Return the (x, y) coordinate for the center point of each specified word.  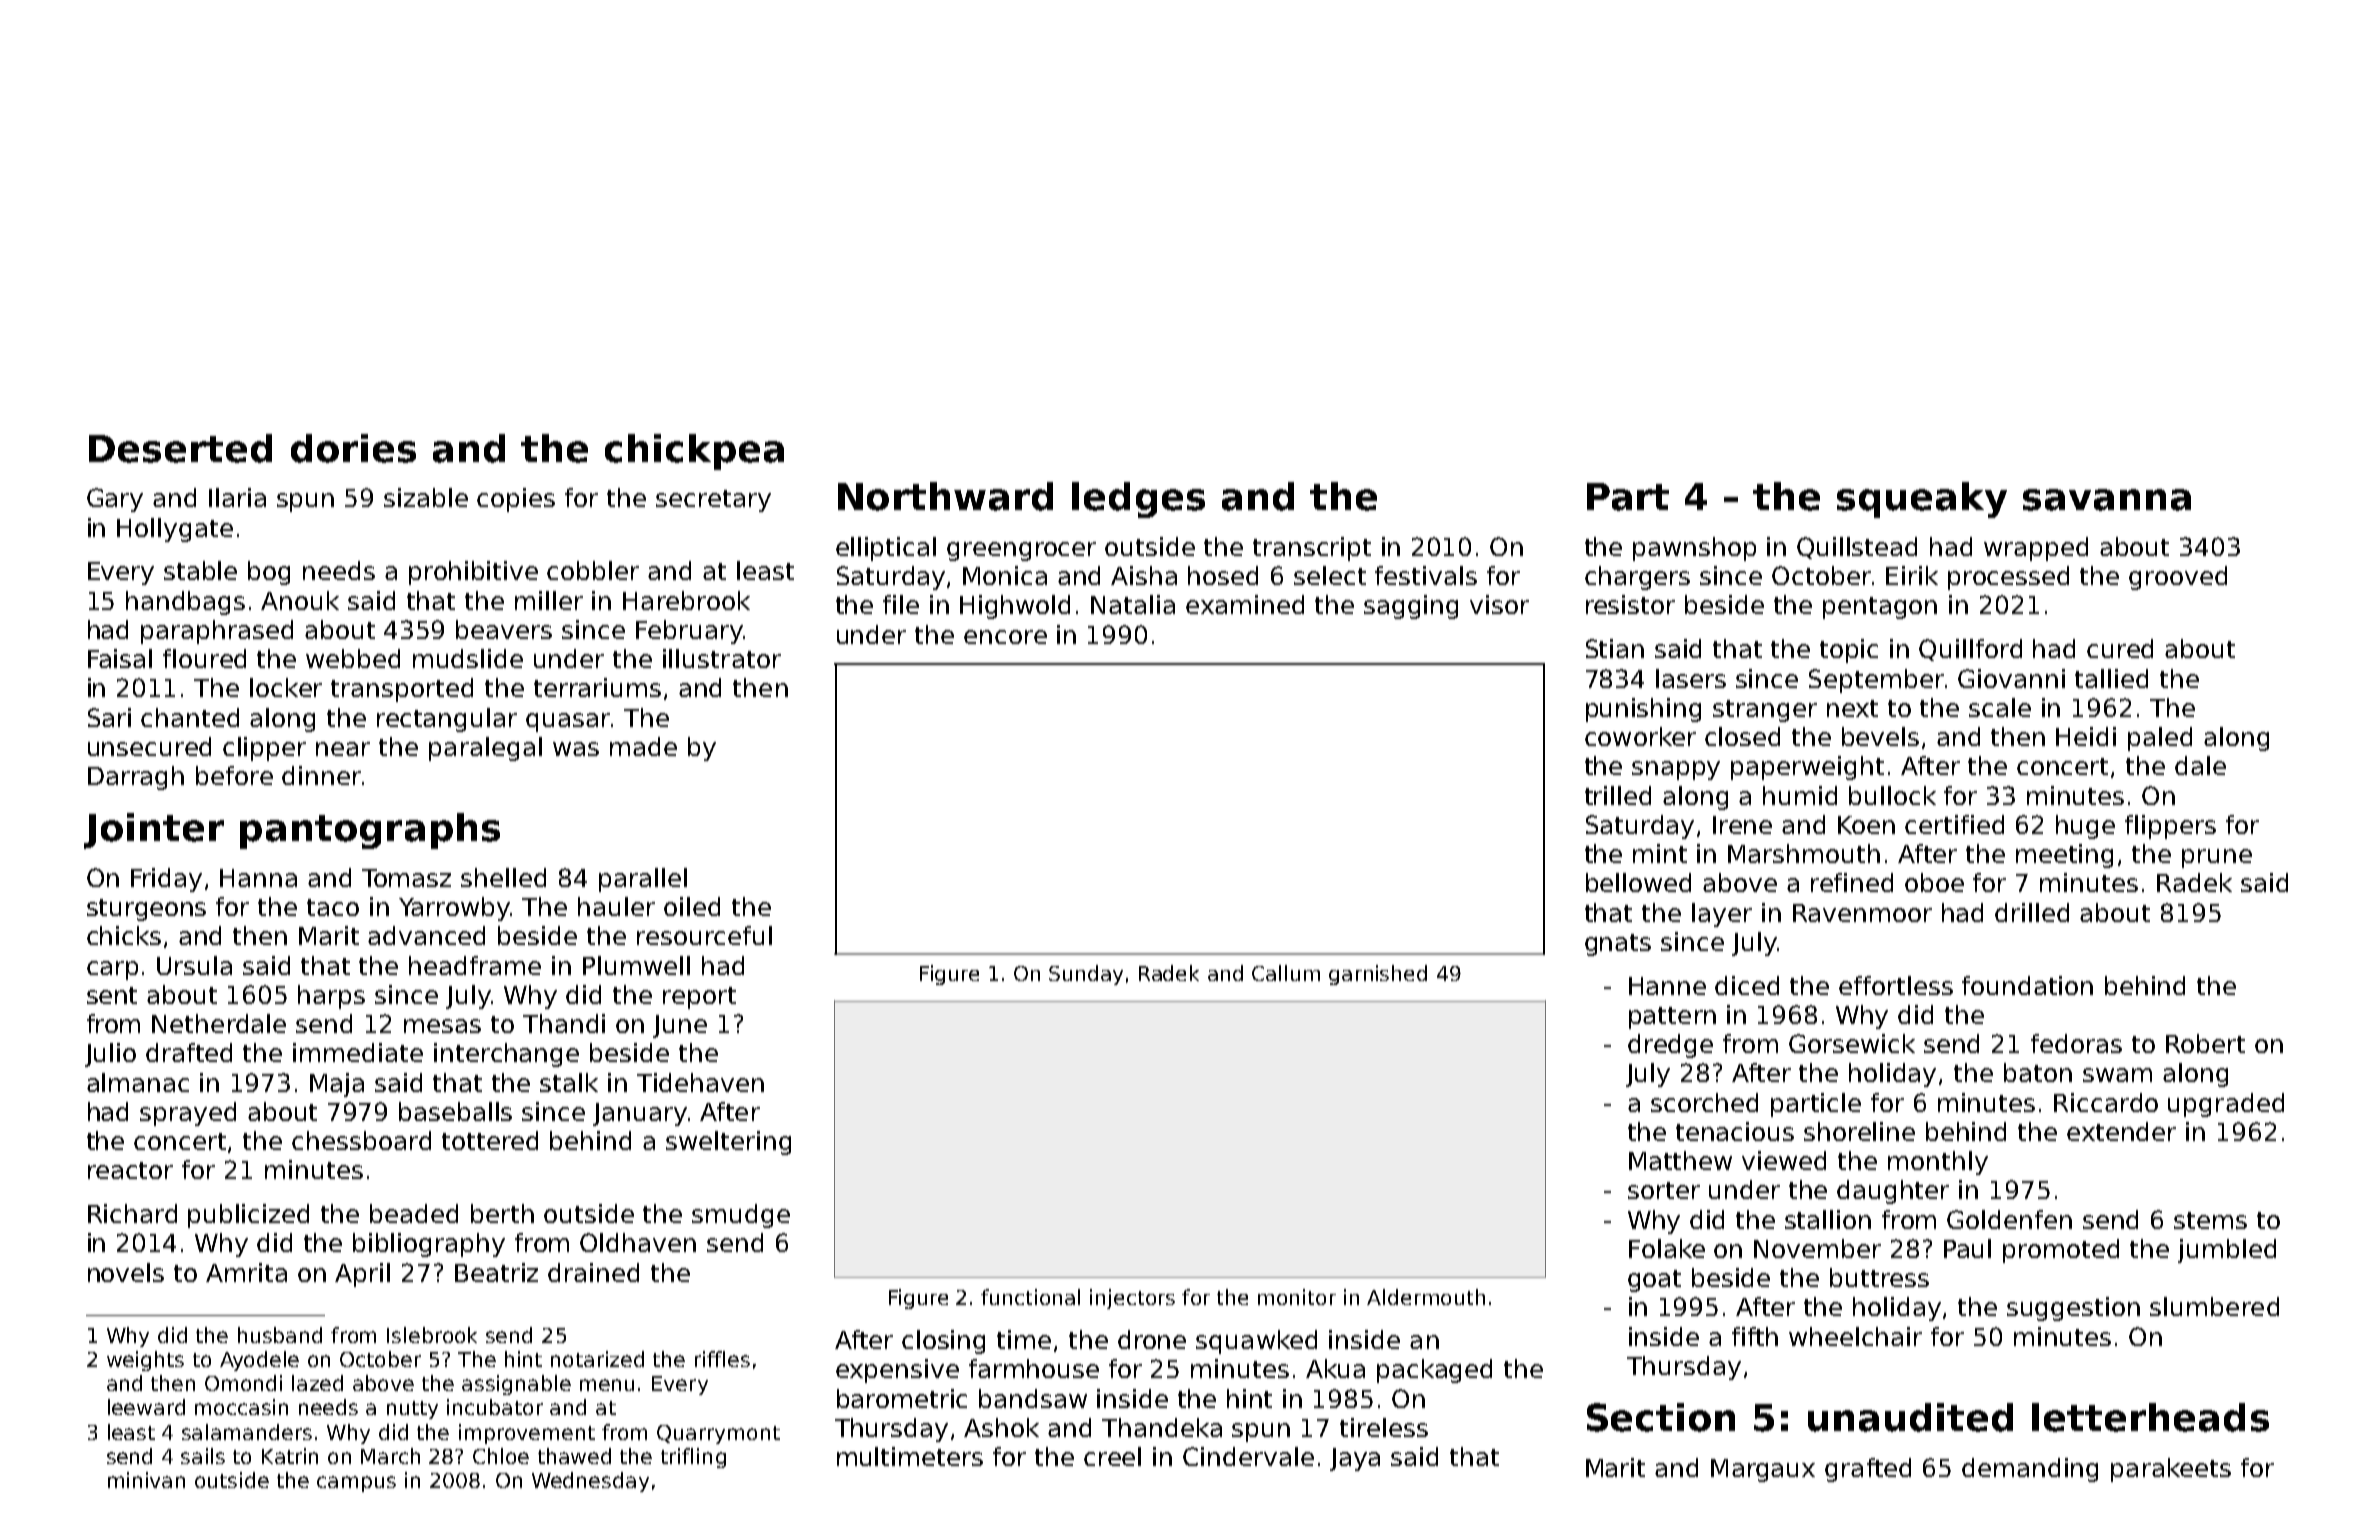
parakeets (2171, 1470)
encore (1005, 637)
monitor (1297, 1297)
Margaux (1763, 1470)
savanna (2107, 500)
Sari (109, 717)
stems (2210, 1220)
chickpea (694, 452)
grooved (2178, 578)
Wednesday (590, 1482)
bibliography (429, 1245)
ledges (1138, 500)
